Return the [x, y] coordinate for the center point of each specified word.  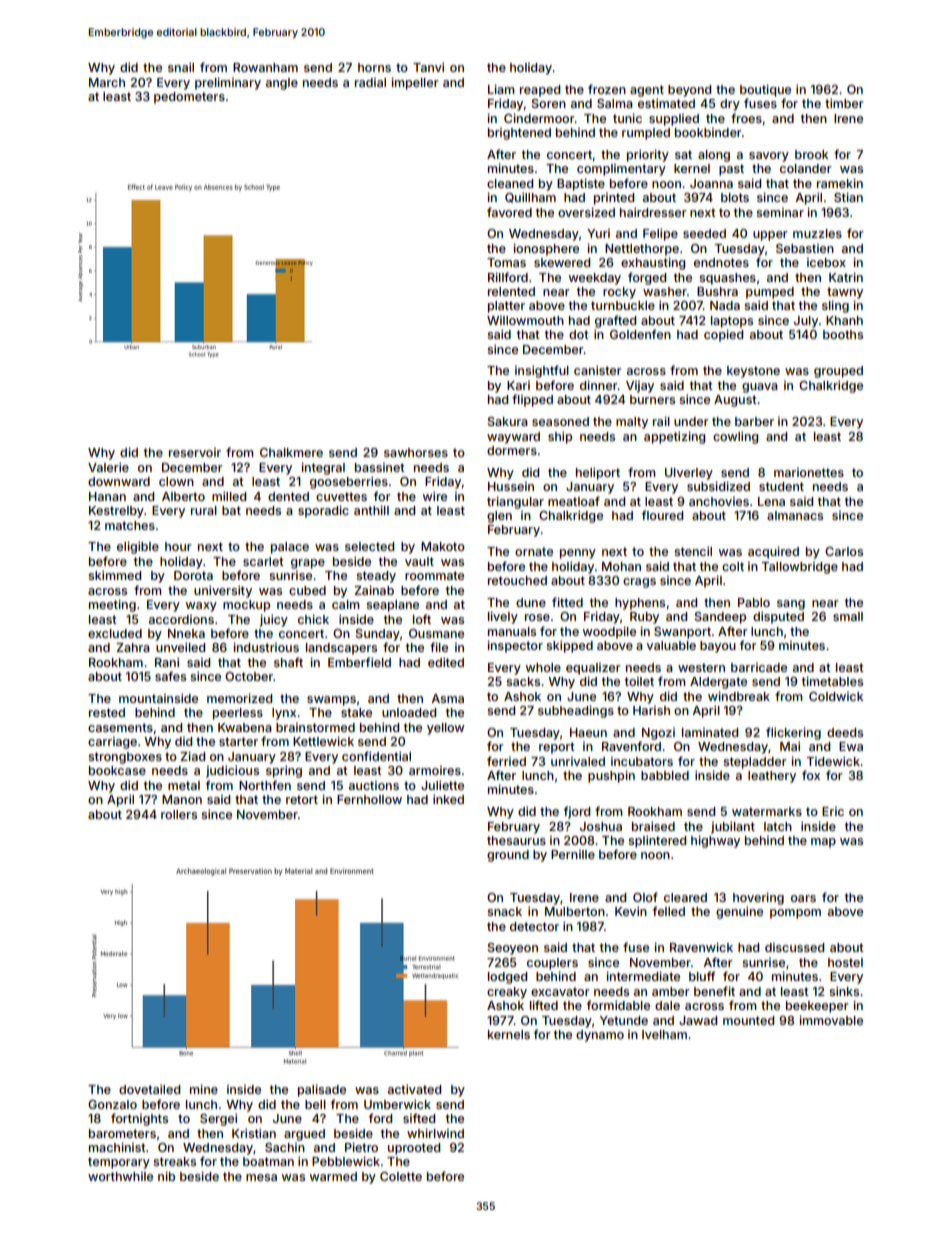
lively [503, 617]
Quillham [530, 197]
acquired [773, 552]
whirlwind [435, 1133]
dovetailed [149, 1089]
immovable [831, 1020]
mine [204, 1089]
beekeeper [817, 1007]
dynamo [600, 1036]
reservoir [195, 452]
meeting [112, 605]
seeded [704, 233]
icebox [826, 262]
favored [509, 212]
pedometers [189, 98]
